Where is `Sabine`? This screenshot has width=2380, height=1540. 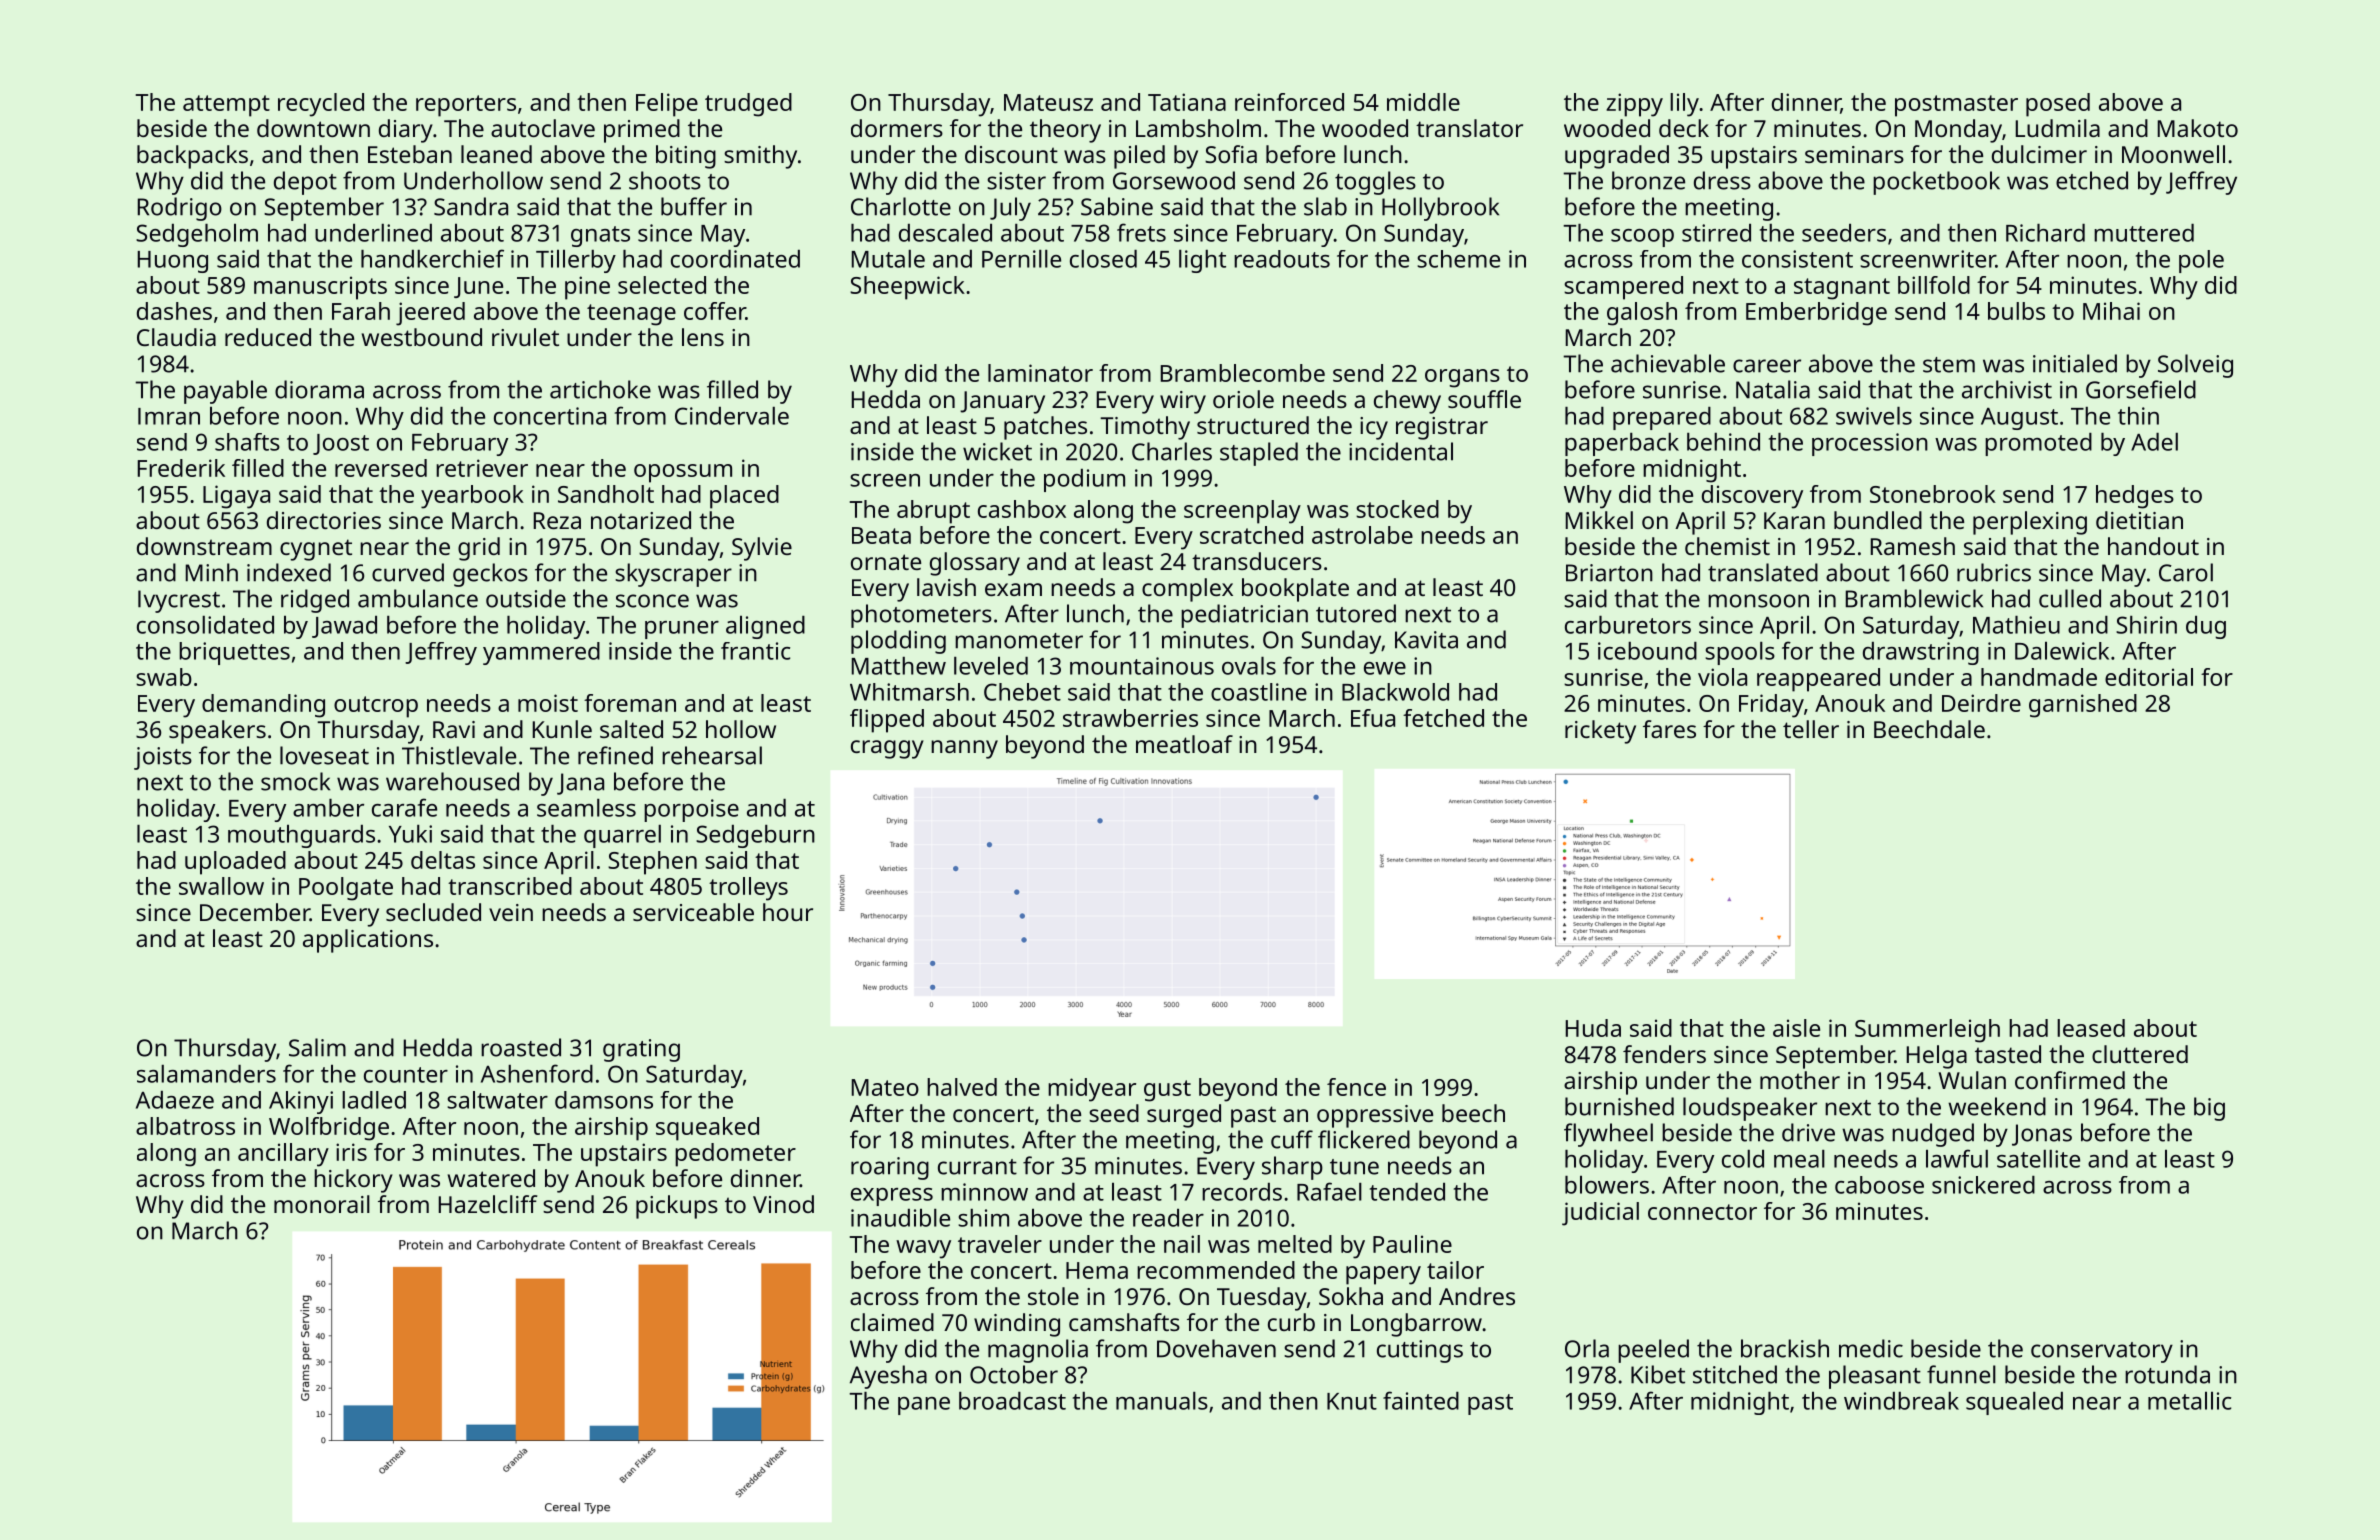 Sabine is located at coordinates (1117, 206).
